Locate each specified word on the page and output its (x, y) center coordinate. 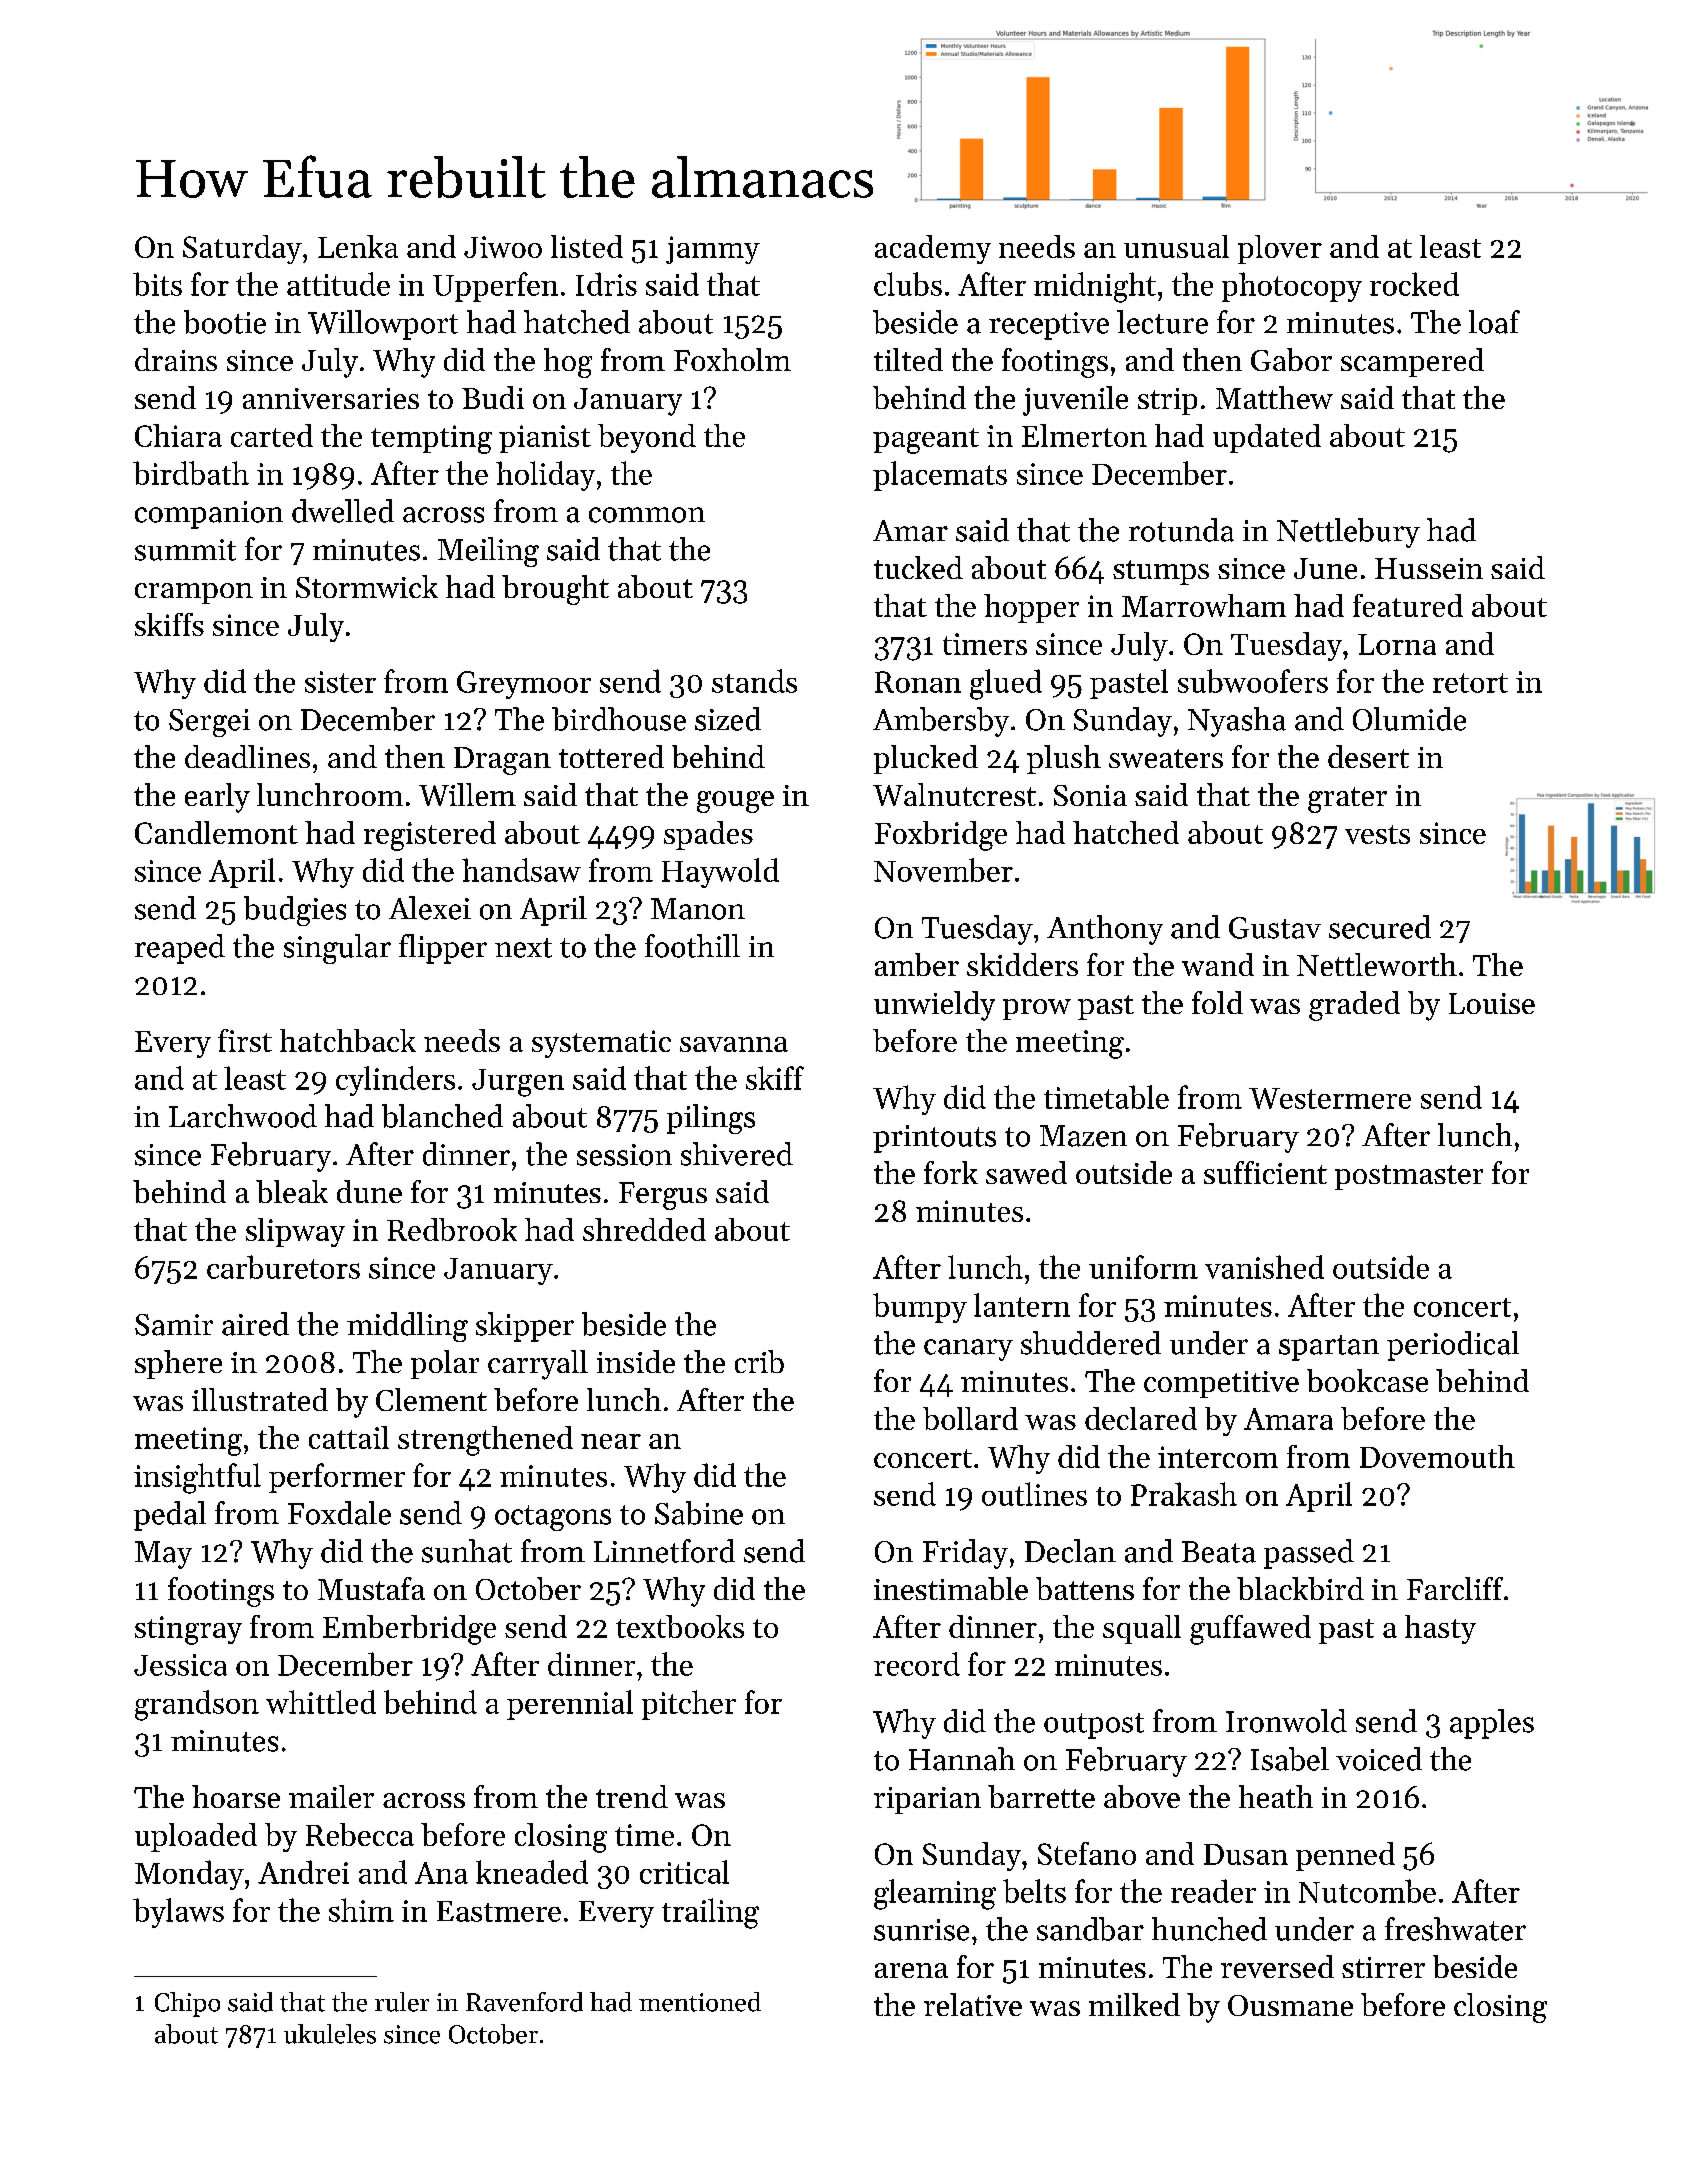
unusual (1176, 246)
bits (157, 284)
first (245, 1040)
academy (933, 249)
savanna (734, 1044)
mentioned (700, 2002)
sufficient (1265, 1172)
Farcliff (1455, 1588)
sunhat (467, 1551)
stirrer (1383, 1967)
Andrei (303, 1872)
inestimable (951, 1588)
